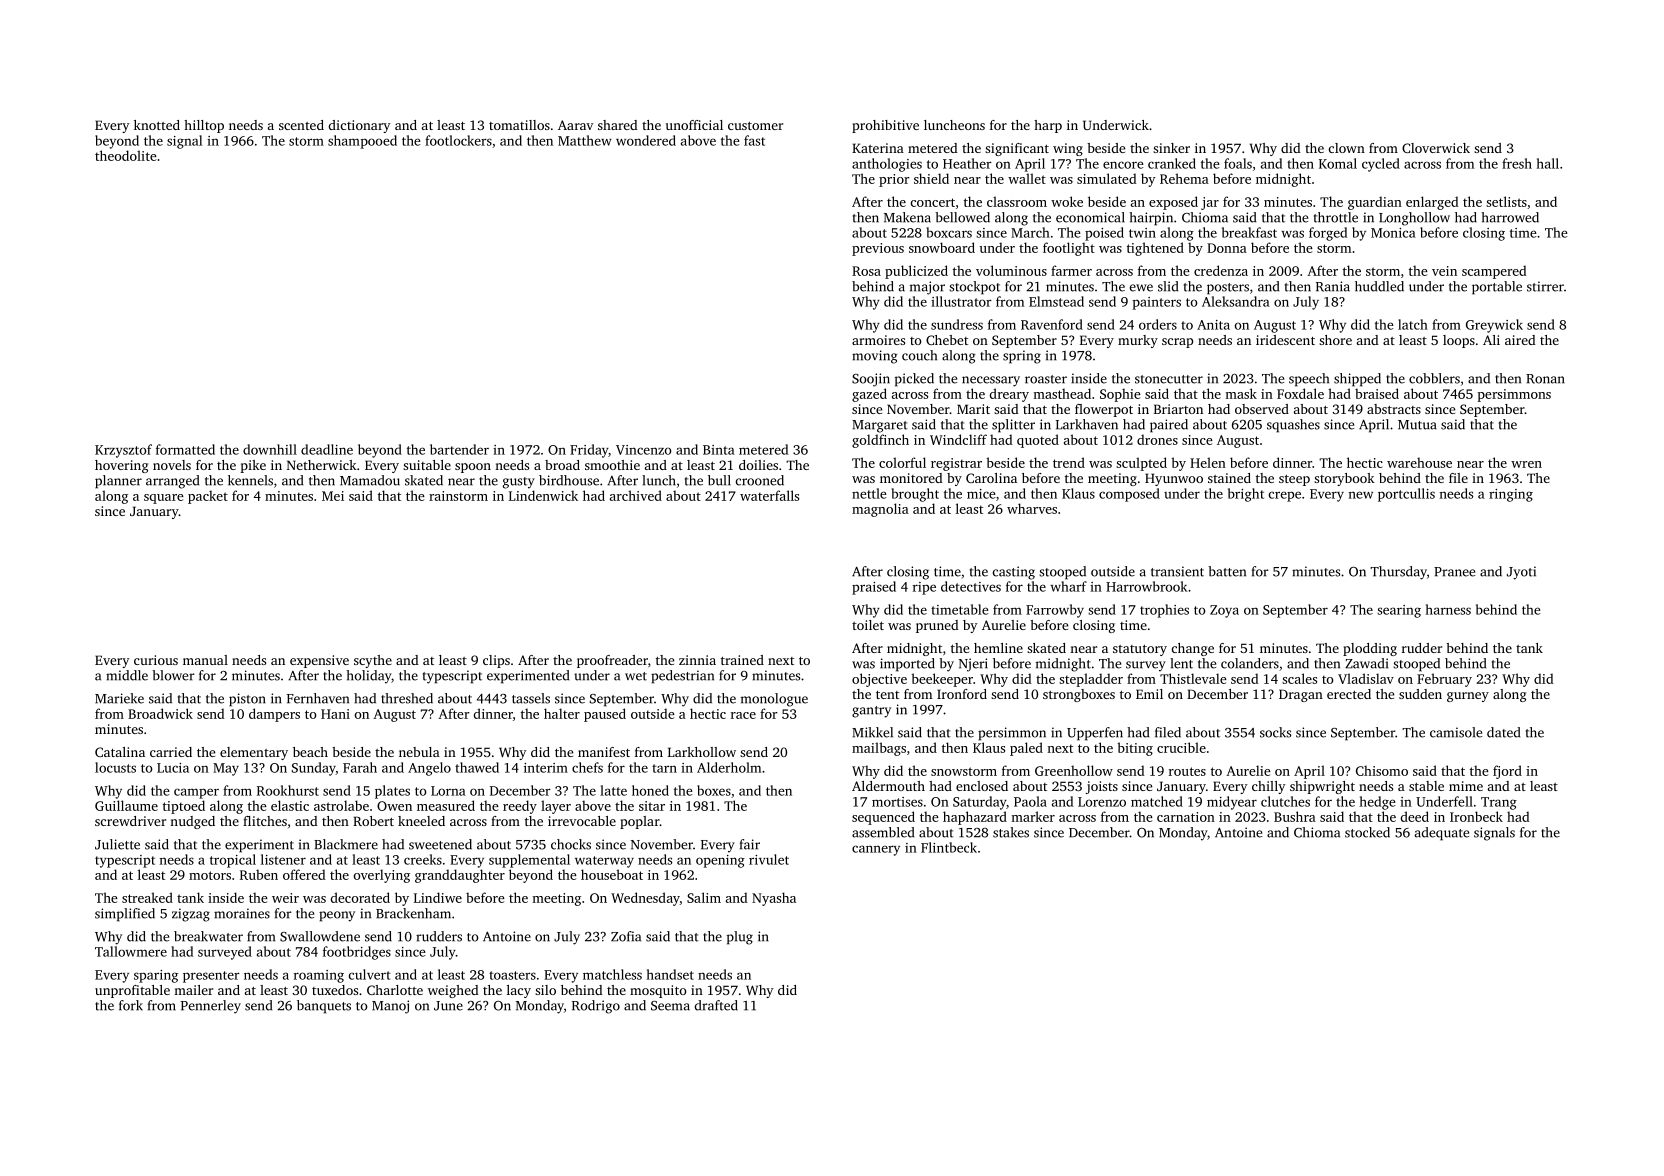 The height and width of the document is (1176, 1664). Describe the element at coordinates (1346, 148) in the document. I see `clown` at that location.
